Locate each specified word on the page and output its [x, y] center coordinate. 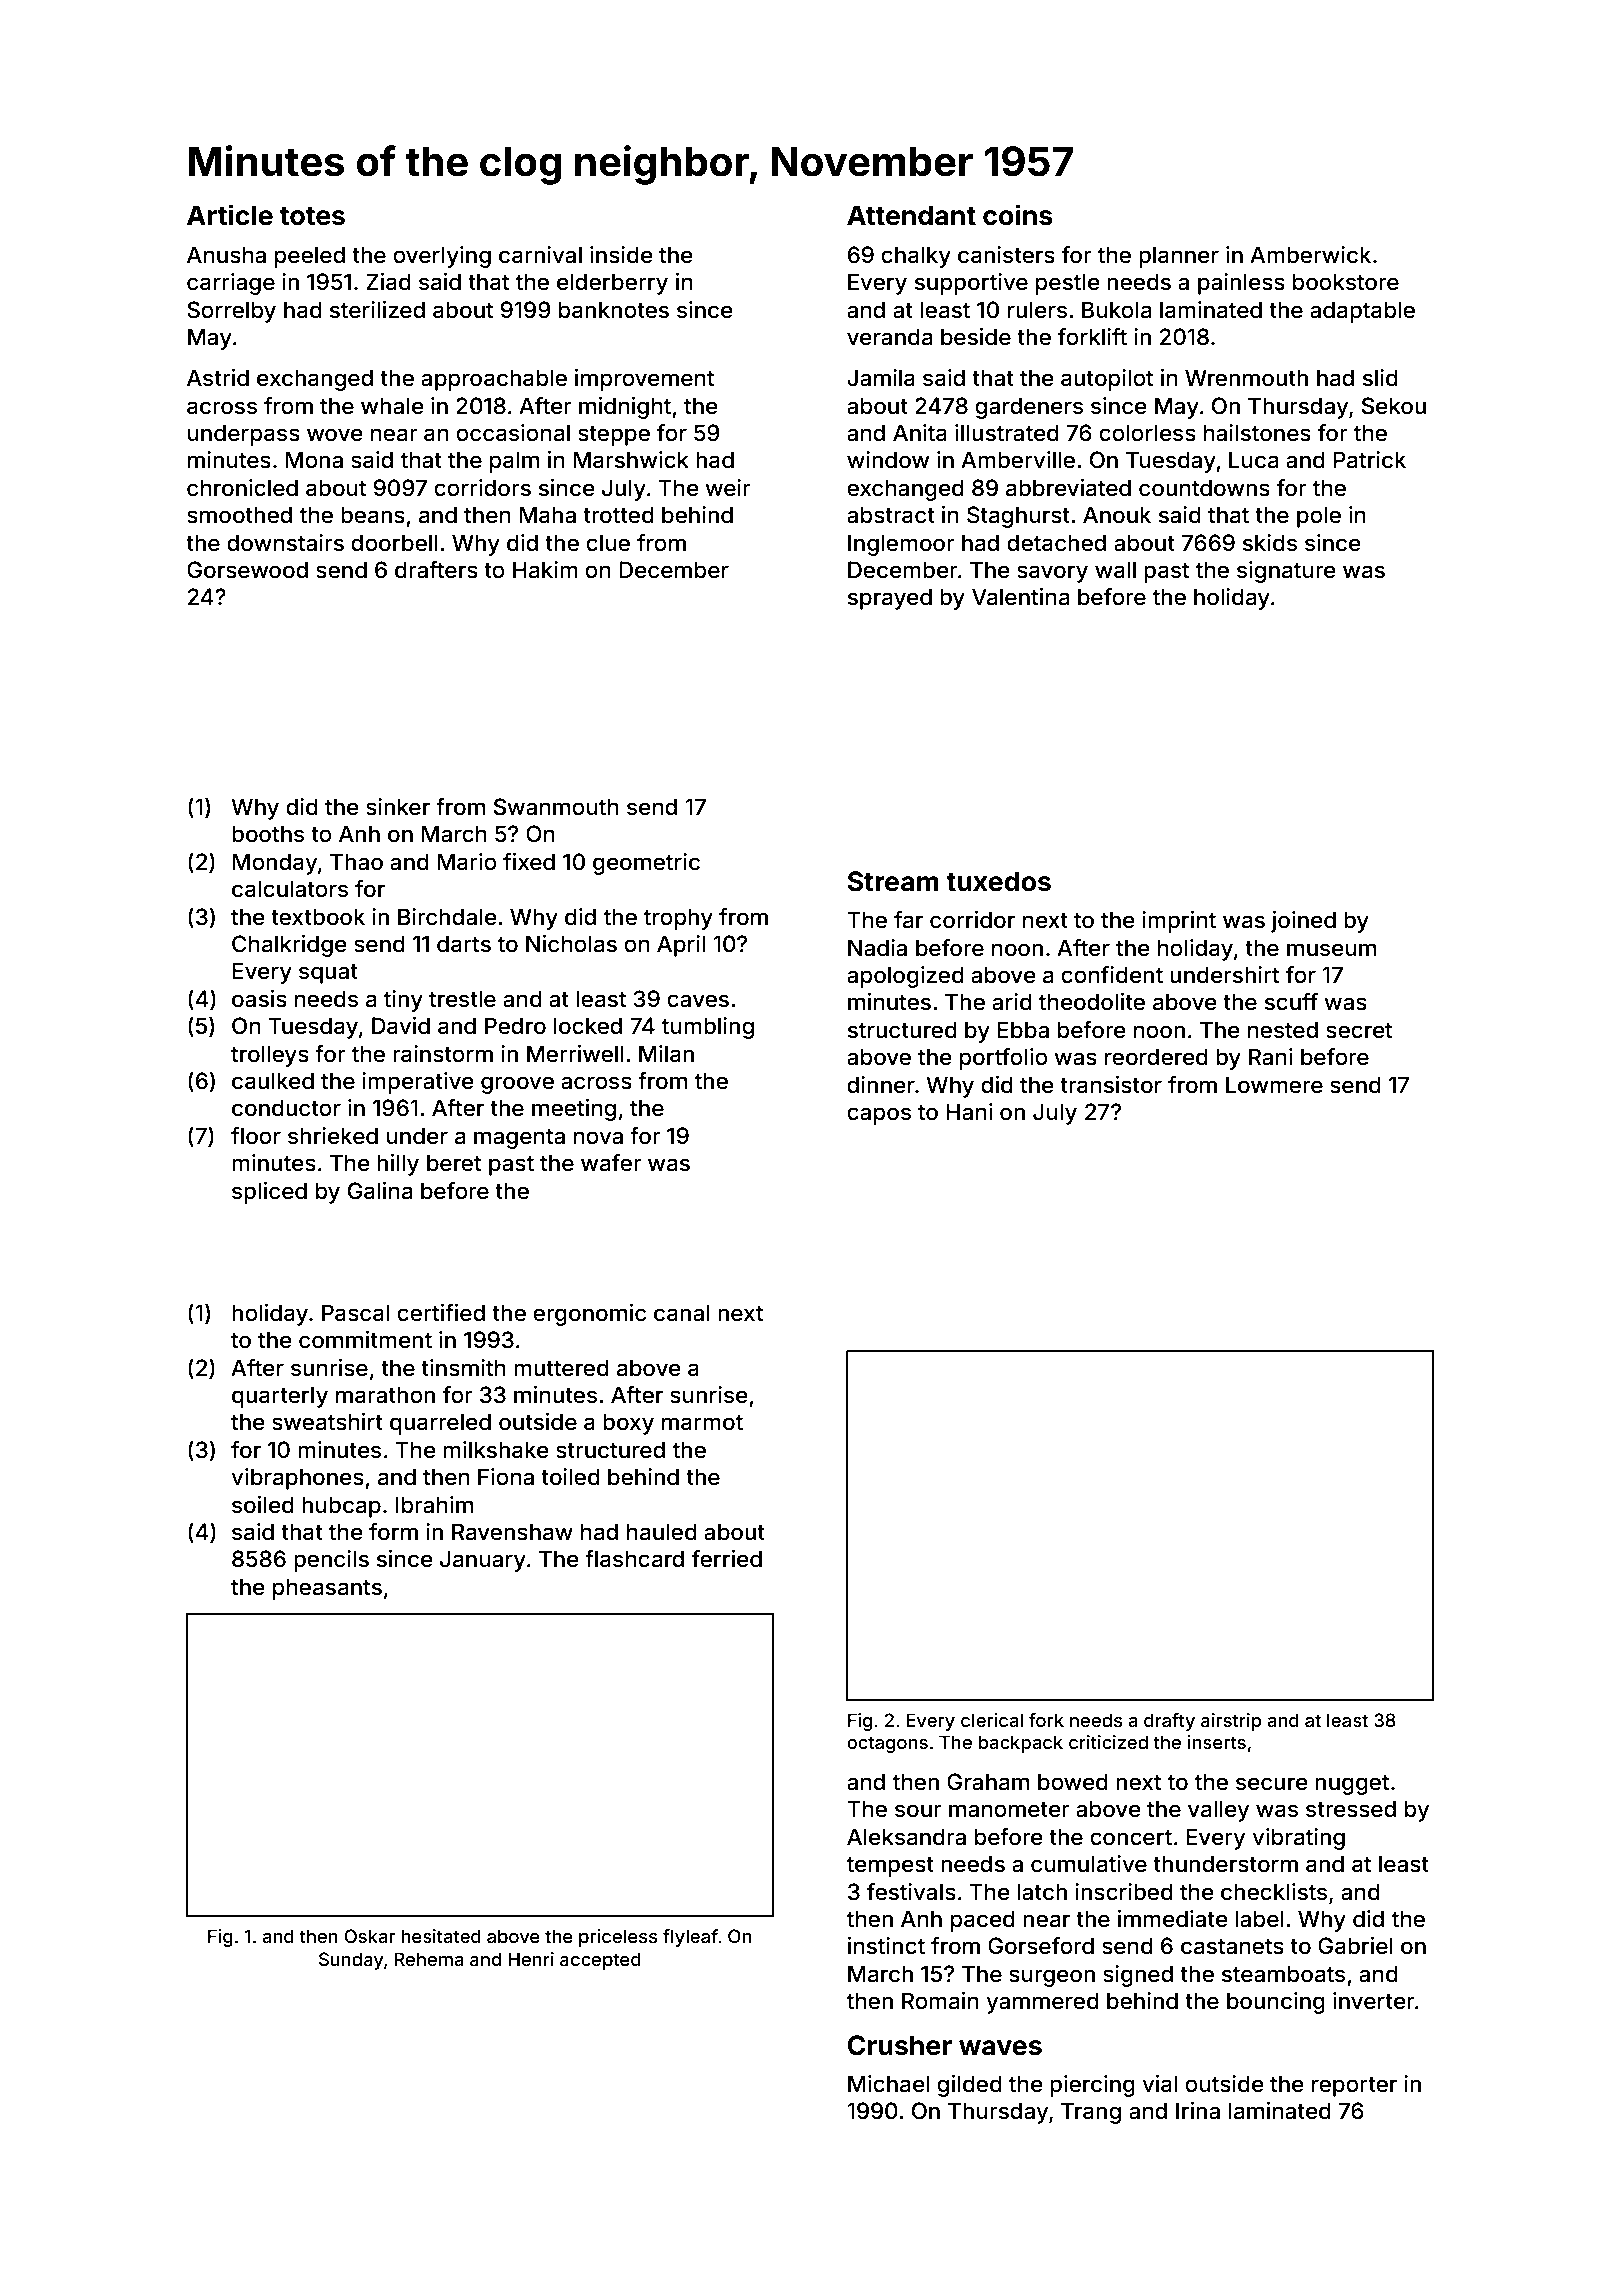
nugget [1352, 1785]
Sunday [351, 1961]
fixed [529, 862]
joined [1303, 922]
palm [514, 462]
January [483, 1561]
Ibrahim [434, 1505]
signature [1286, 572]
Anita [920, 433]
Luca [1253, 460]
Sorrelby [231, 312]
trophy [678, 919]
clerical [992, 1720]
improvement [644, 380]
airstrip [1231, 1722]
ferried [727, 1559]
